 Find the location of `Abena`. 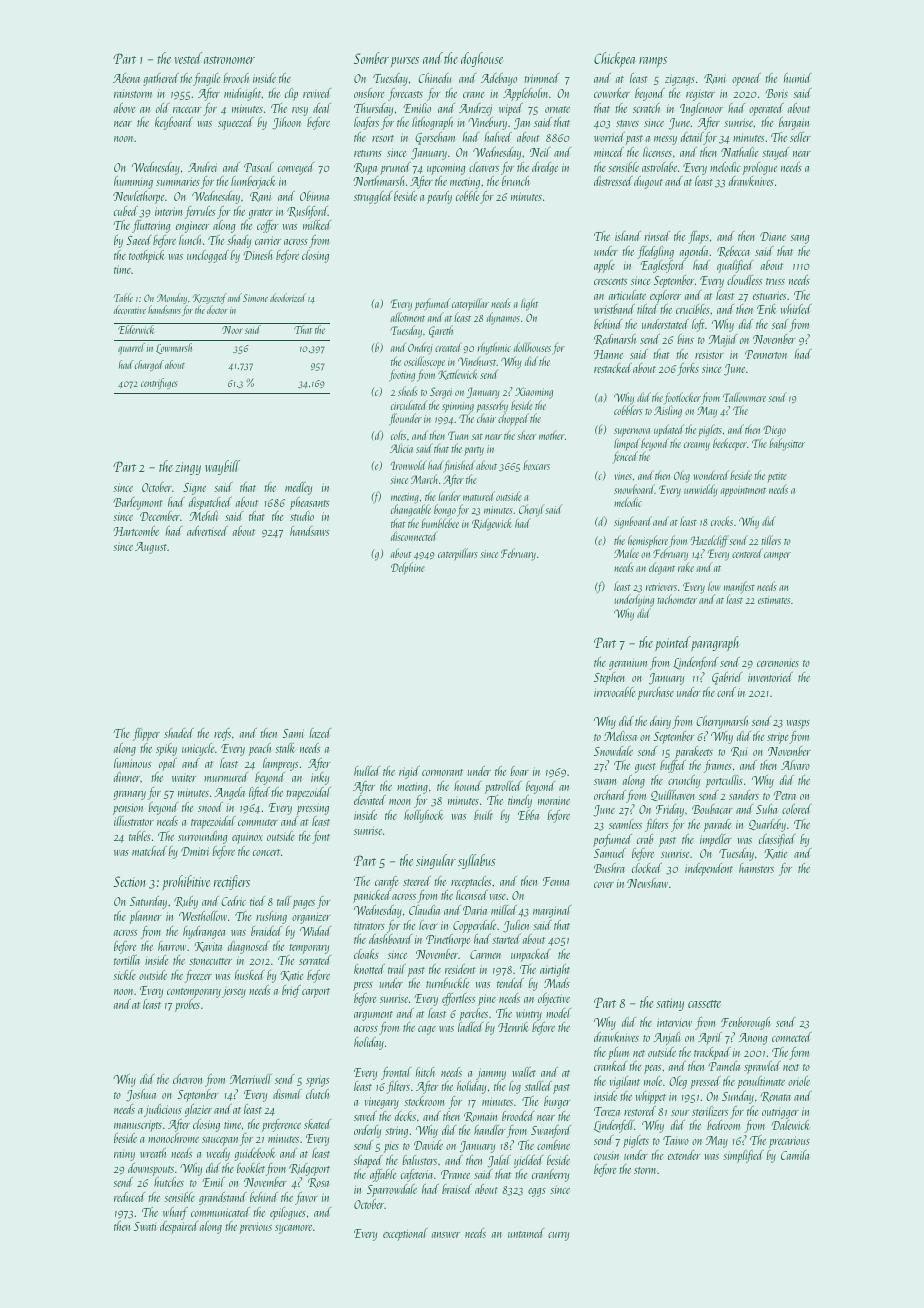

Abena is located at coordinates (126, 78).
